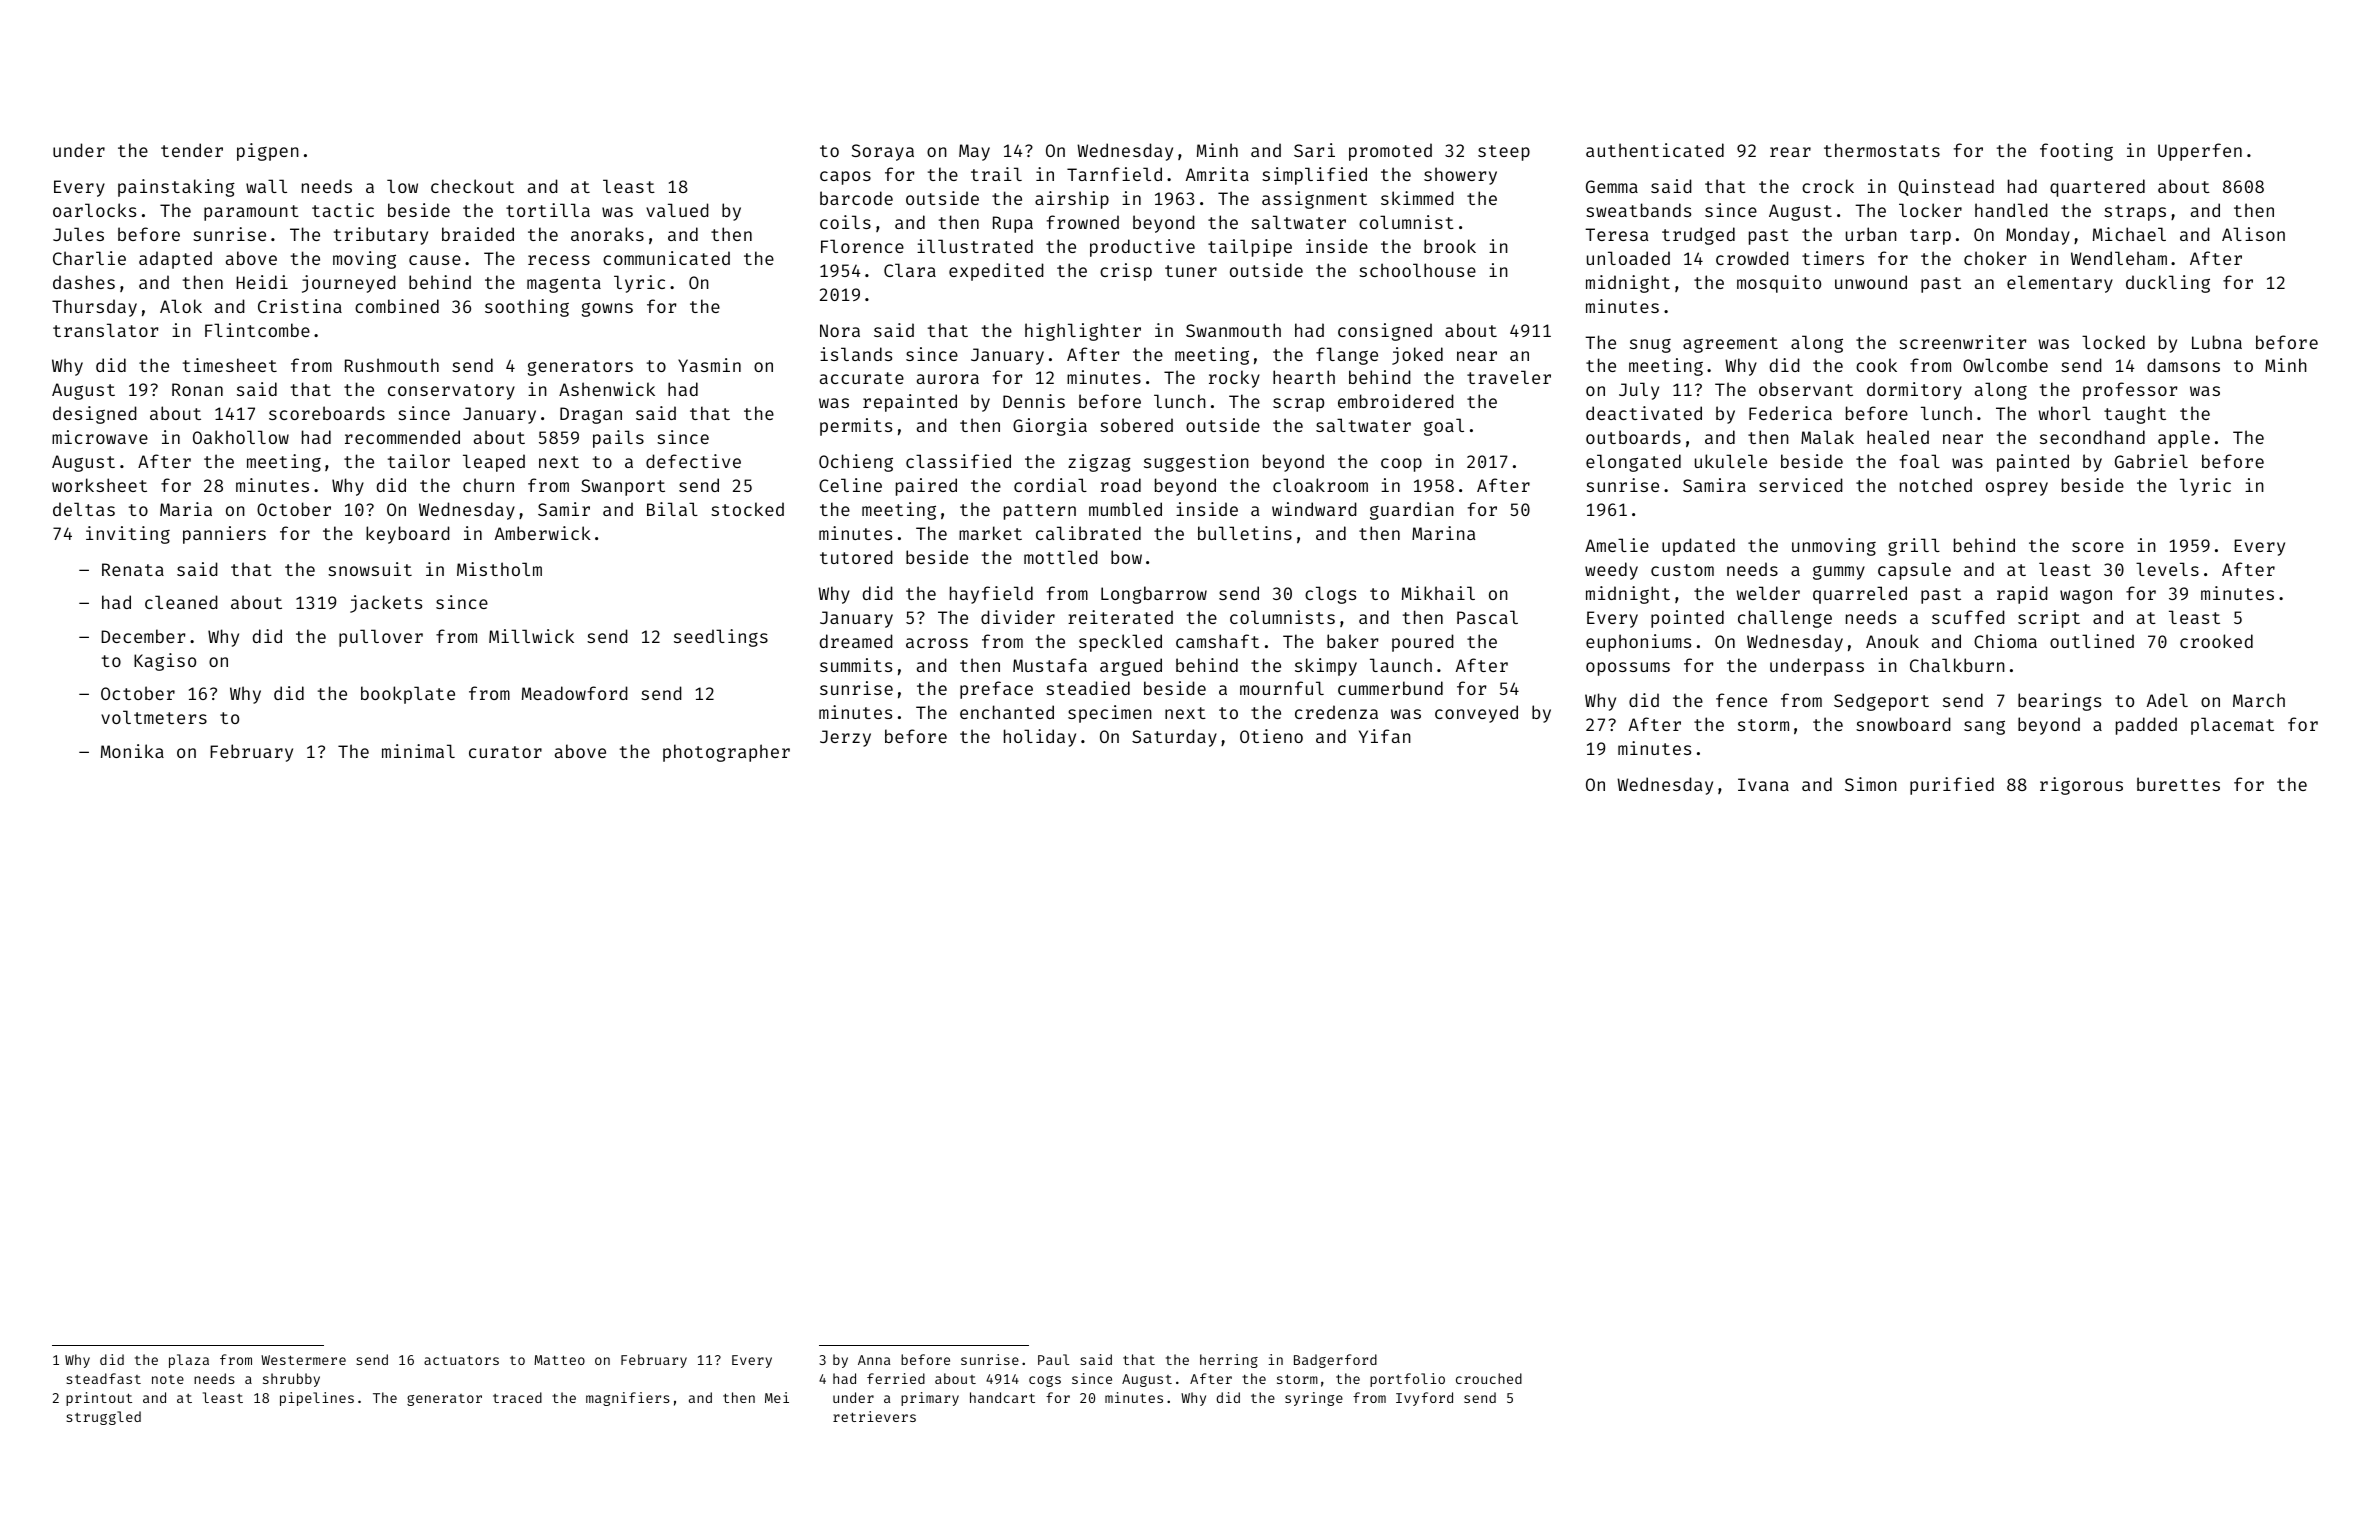 Image resolution: width=2380 pixels, height=1540 pixels. Describe the element at coordinates (2135, 213) in the screenshot. I see `straps` at that location.
